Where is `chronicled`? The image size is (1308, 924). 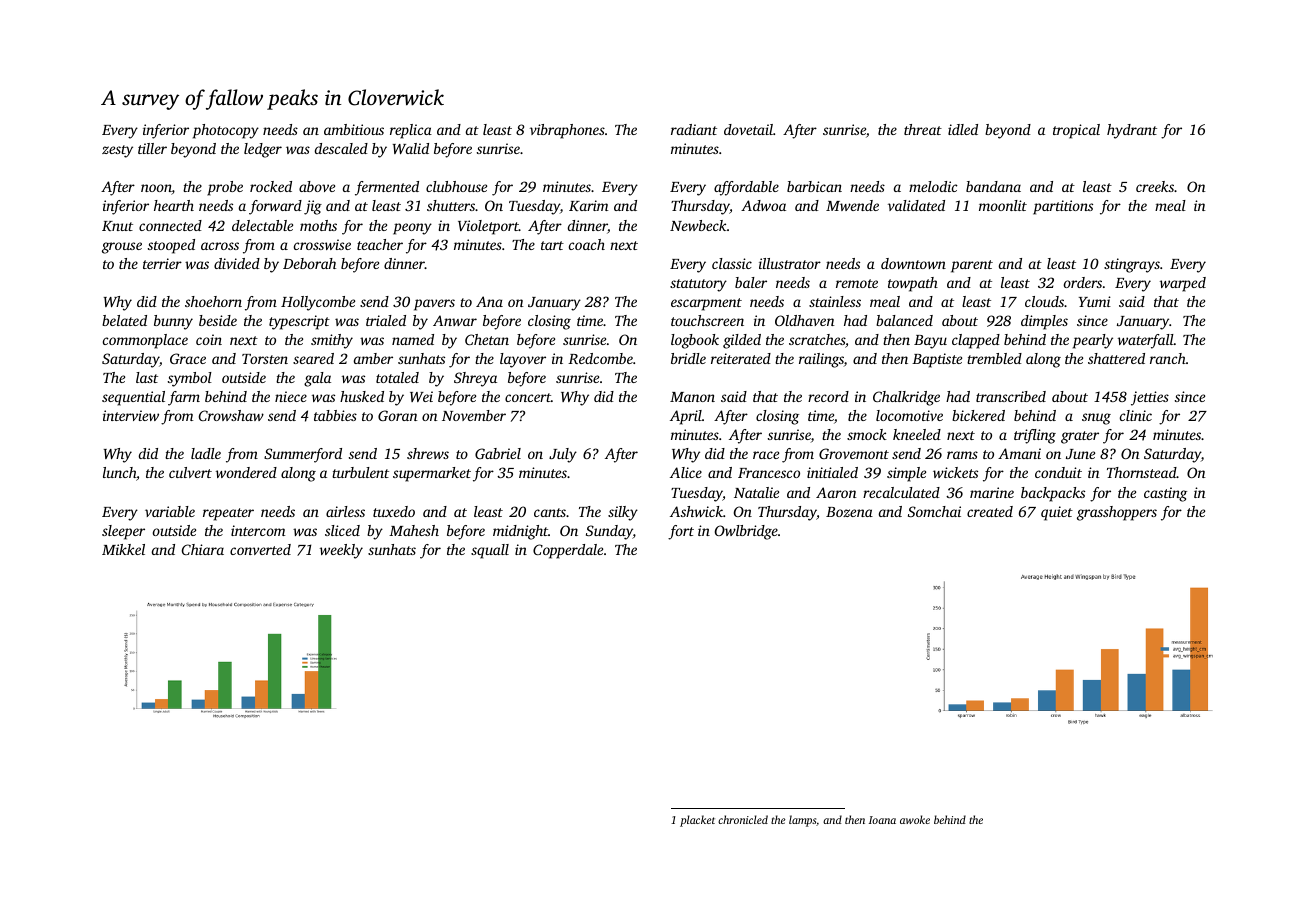 chronicled is located at coordinates (743, 819).
